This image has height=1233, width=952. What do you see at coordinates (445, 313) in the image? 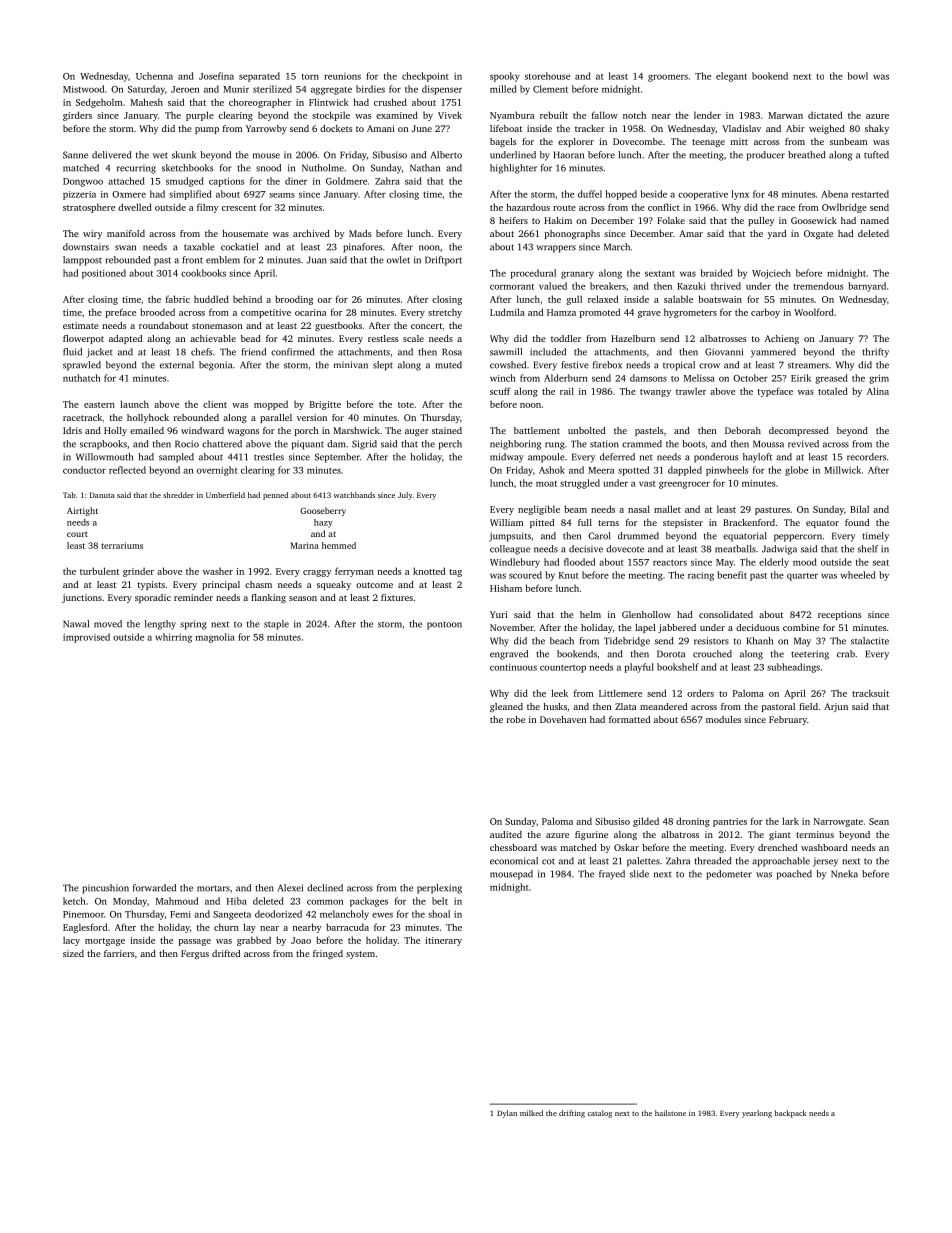
I see `stretchy` at bounding box center [445, 313].
